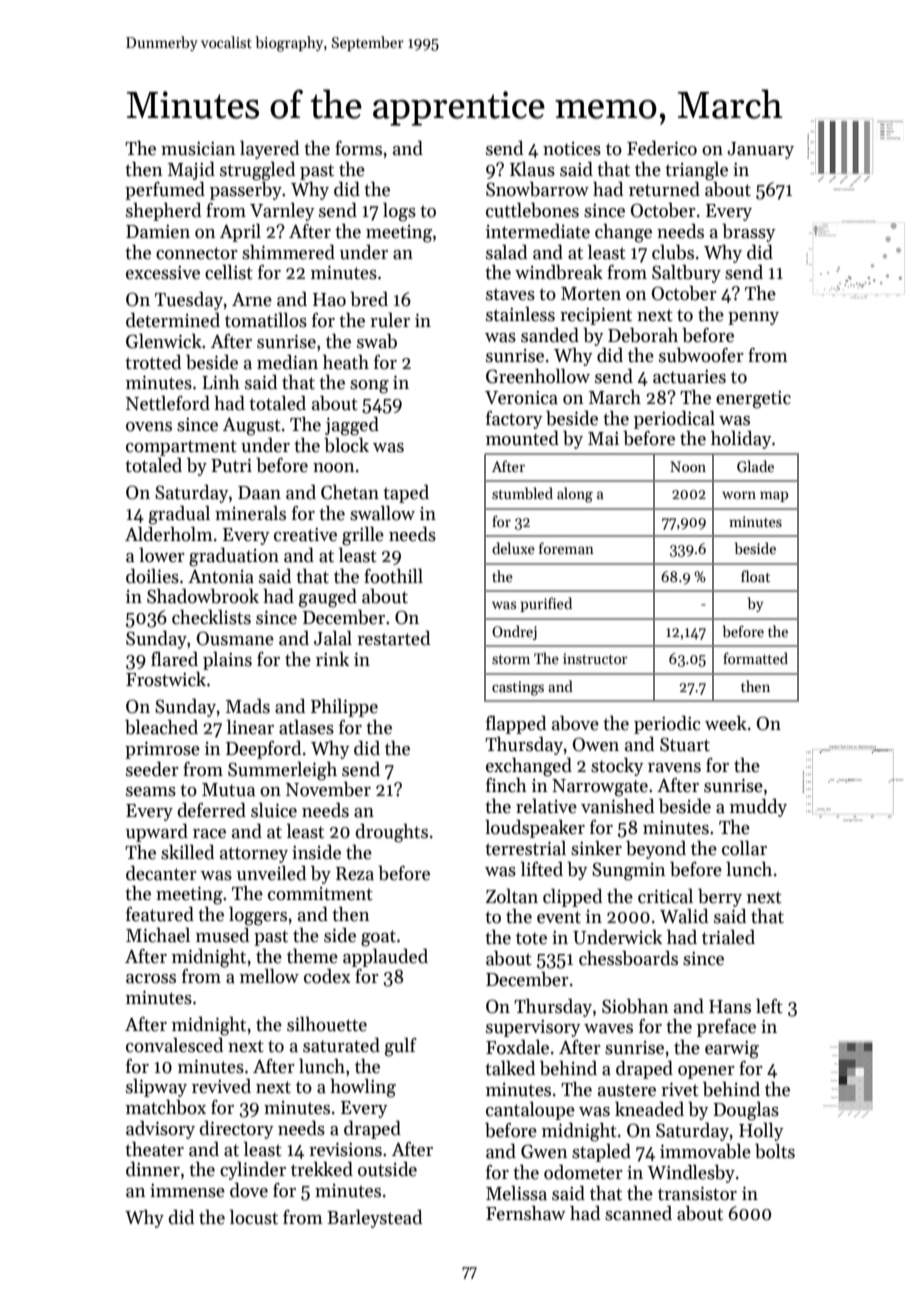 This document has height=1314, width=924. What do you see at coordinates (755, 466) in the document?
I see `Glade` at bounding box center [755, 466].
